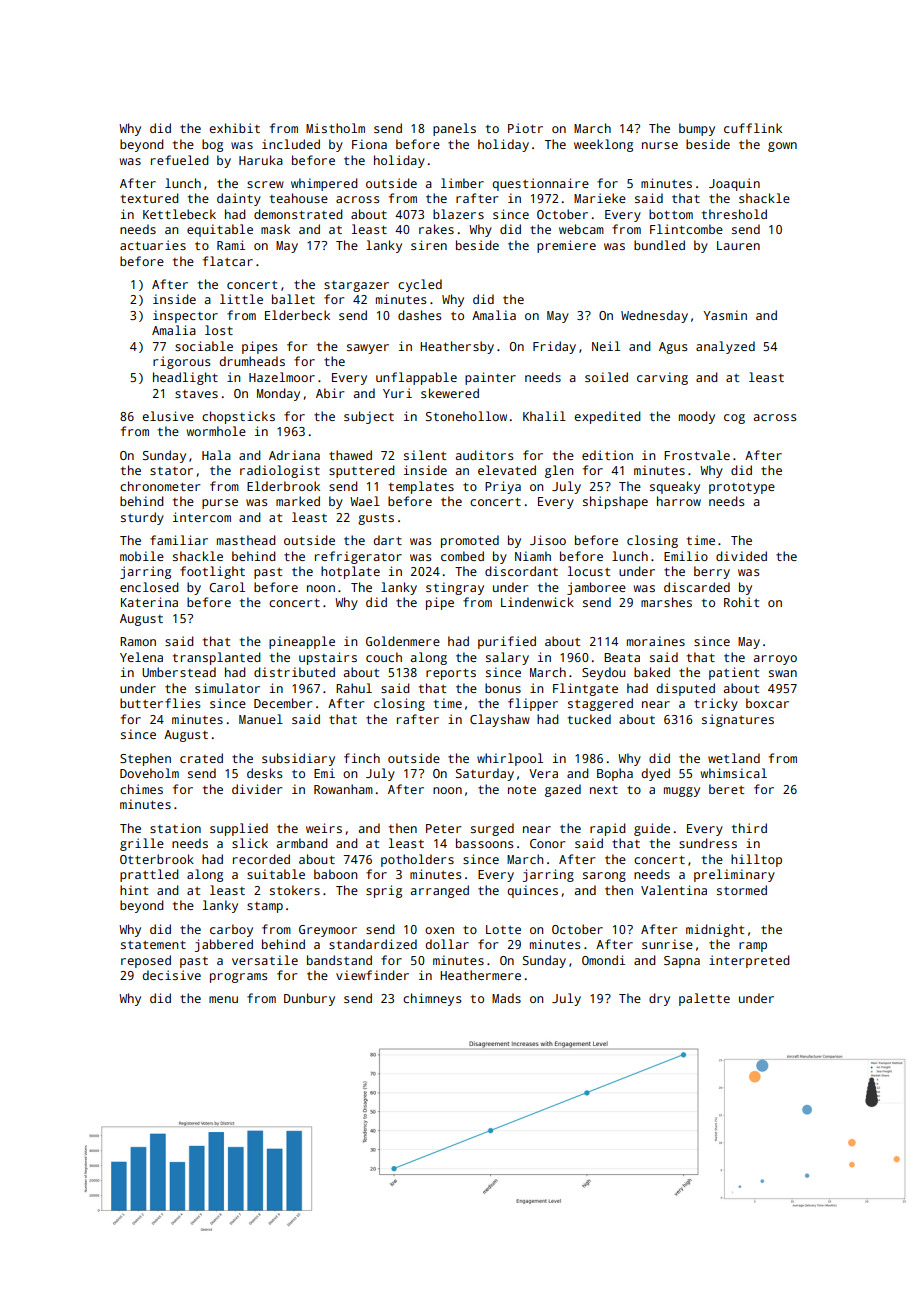  What do you see at coordinates (725, 347) in the image?
I see `analyzed` at bounding box center [725, 347].
